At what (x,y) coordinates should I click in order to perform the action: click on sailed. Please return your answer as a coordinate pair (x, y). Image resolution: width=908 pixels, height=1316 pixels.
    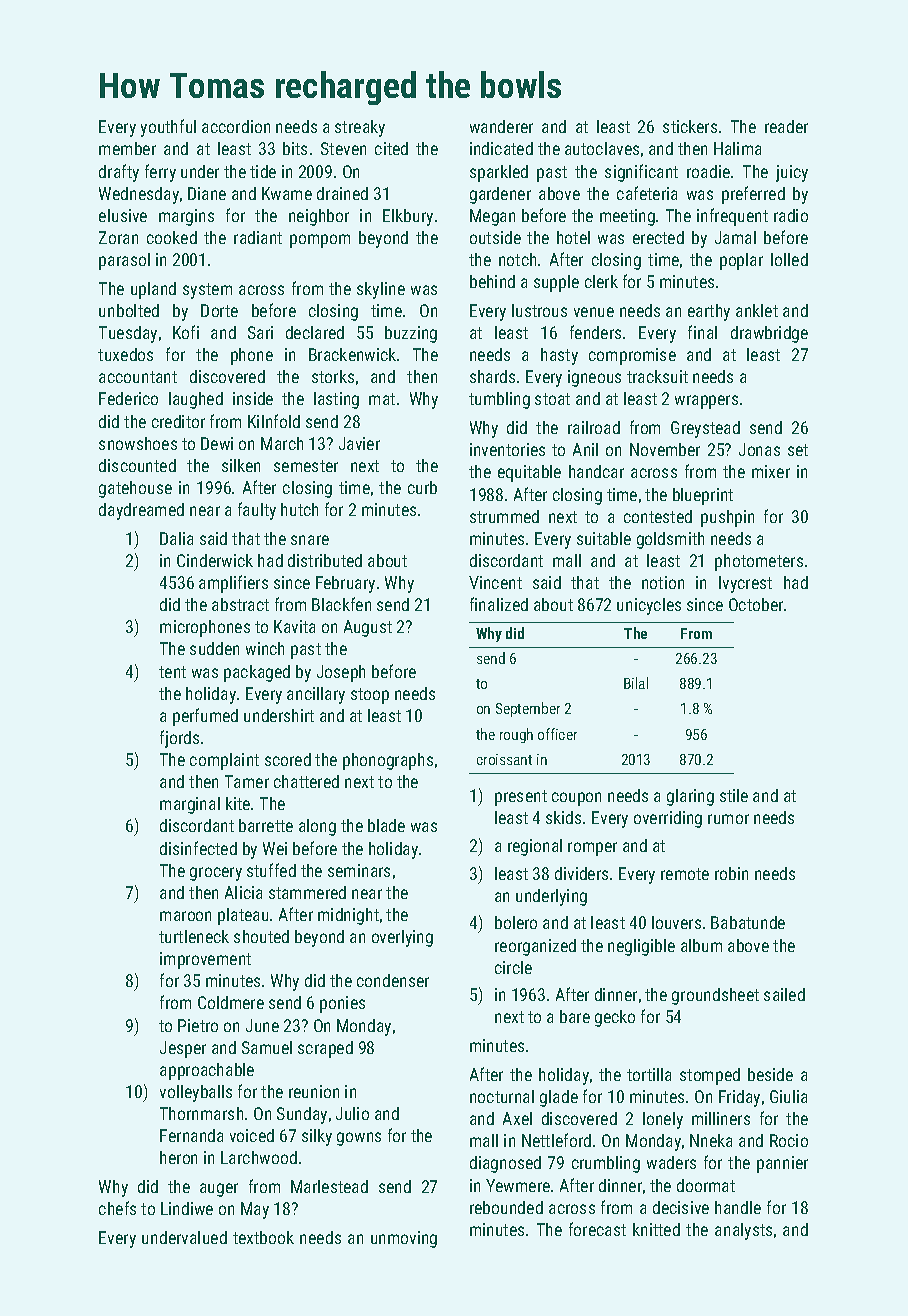
    Looking at the image, I should click on (784, 994).
